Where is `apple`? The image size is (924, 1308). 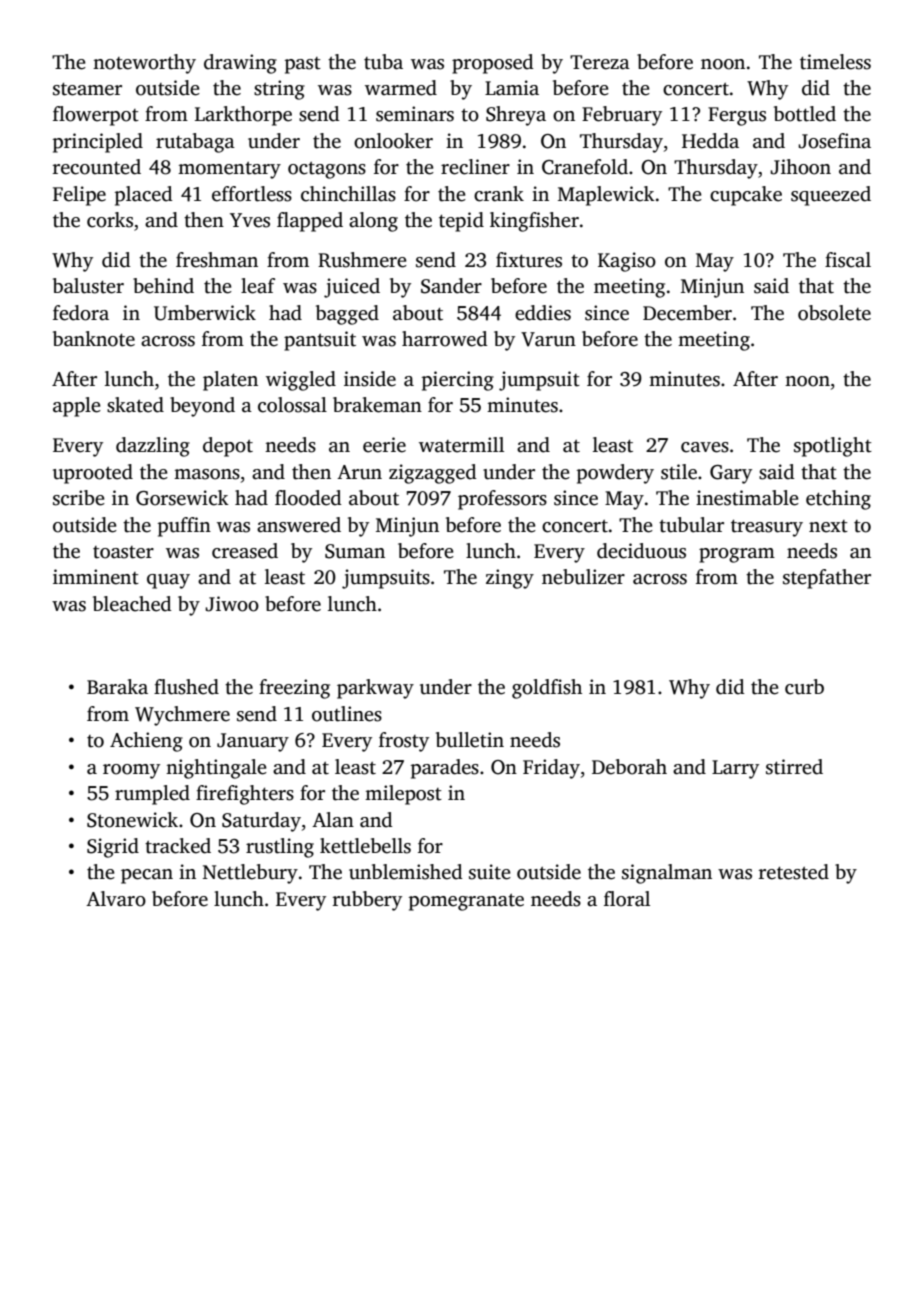
apple is located at coordinates (77, 407).
